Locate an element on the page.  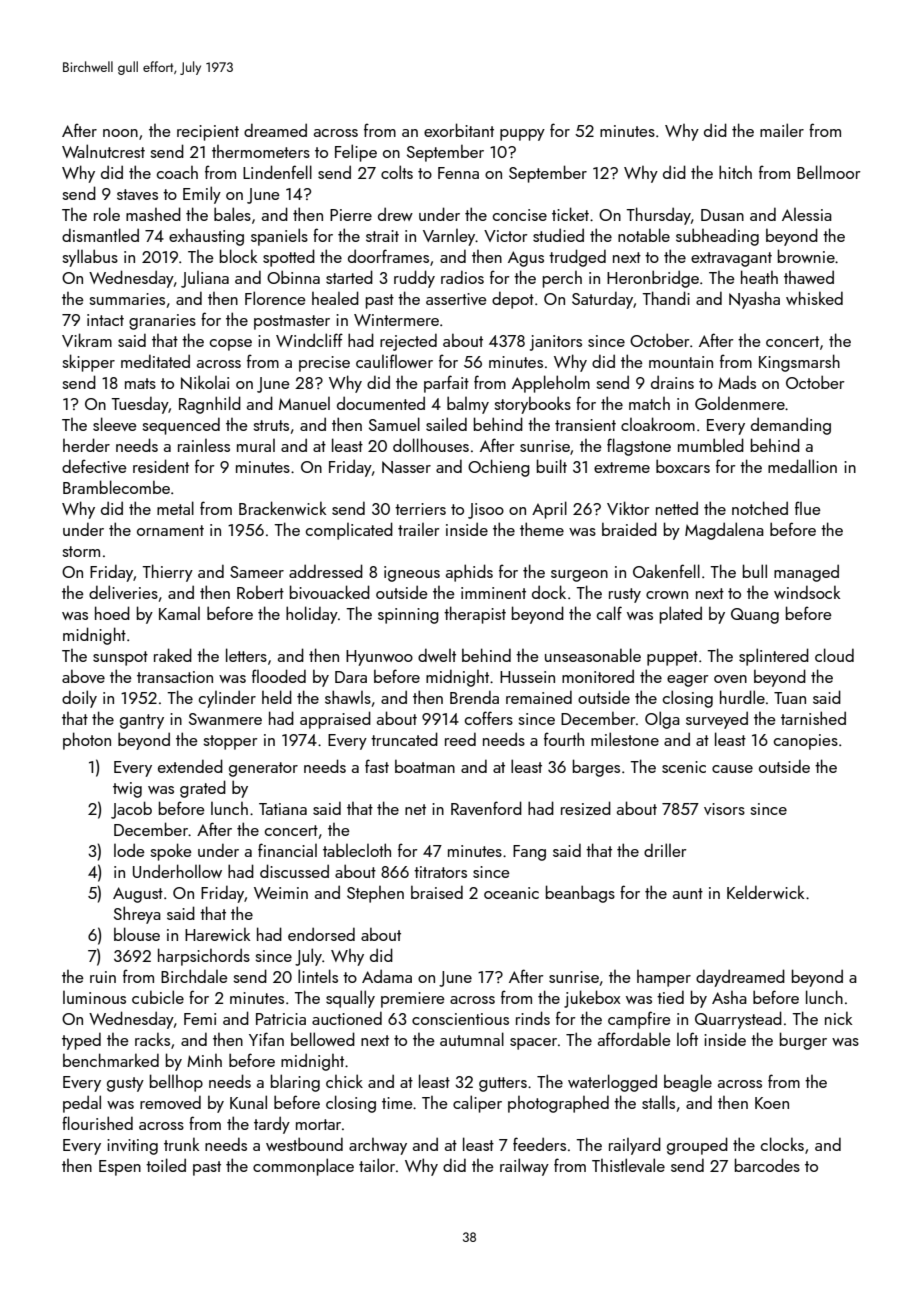
whisked is located at coordinates (814, 298).
